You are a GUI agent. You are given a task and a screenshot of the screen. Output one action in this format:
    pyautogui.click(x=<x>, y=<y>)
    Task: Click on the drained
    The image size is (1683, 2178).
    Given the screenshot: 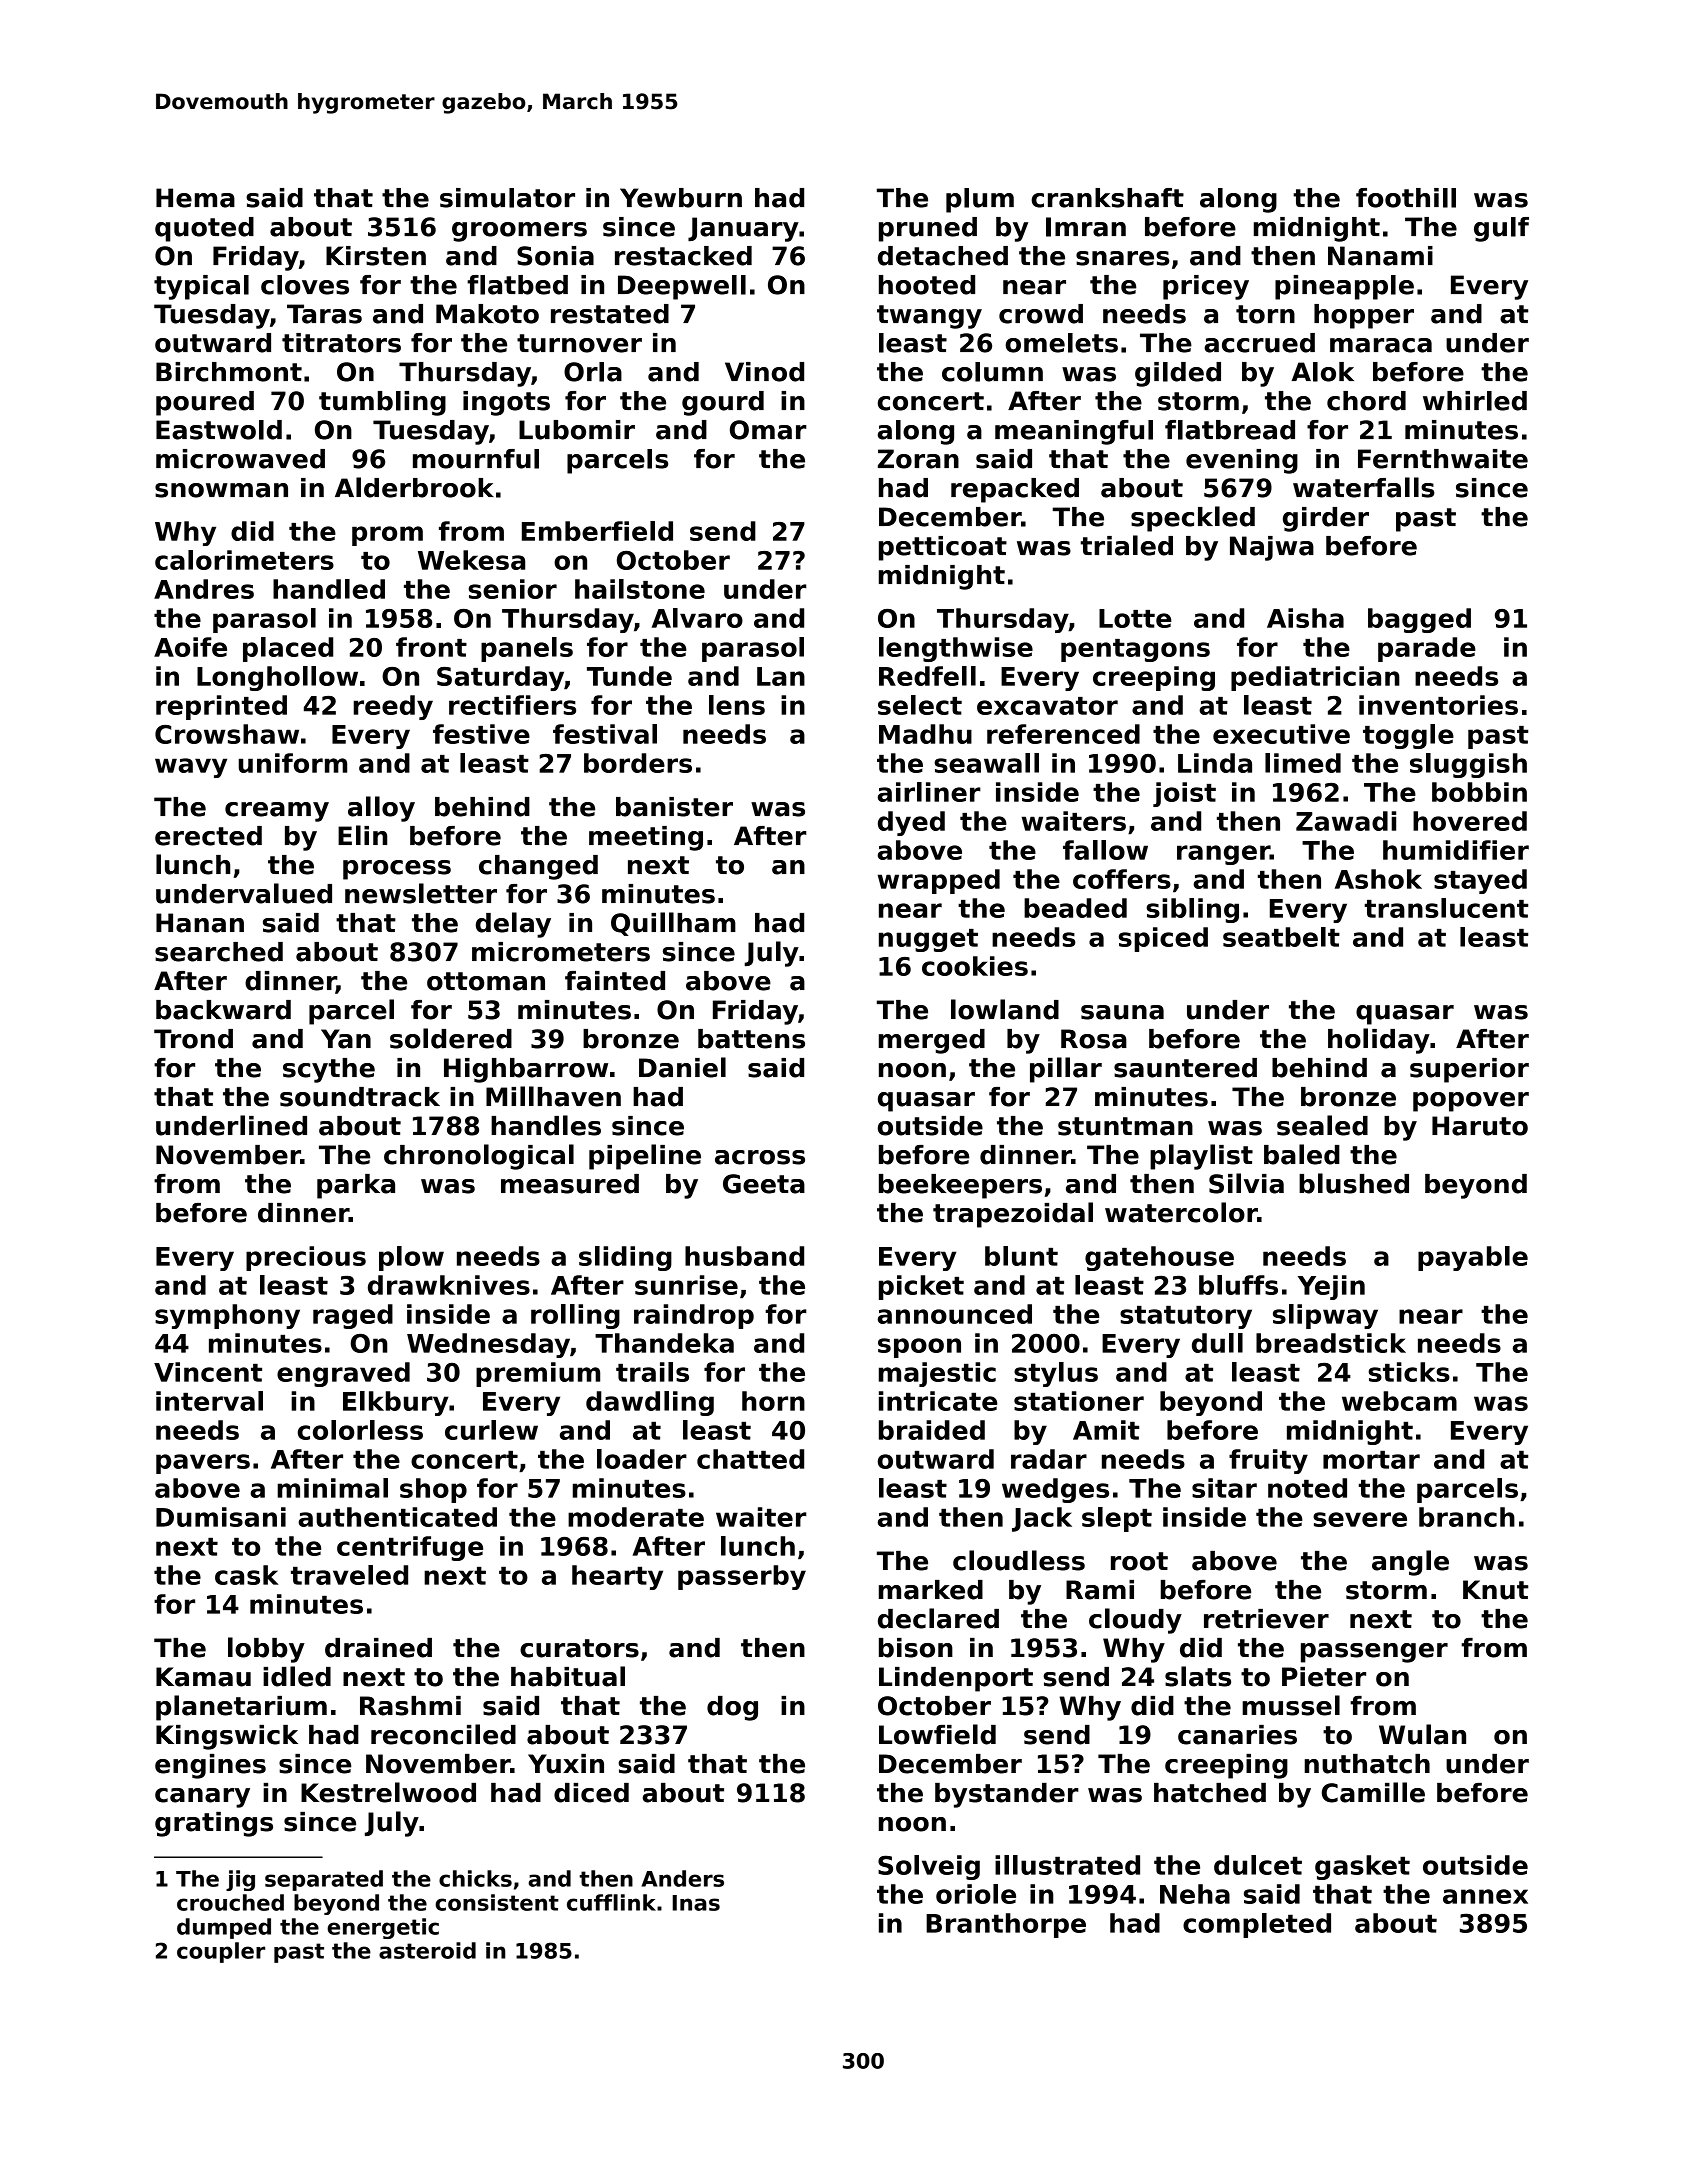 What is the action you would take?
    pyautogui.click(x=378, y=1648)
